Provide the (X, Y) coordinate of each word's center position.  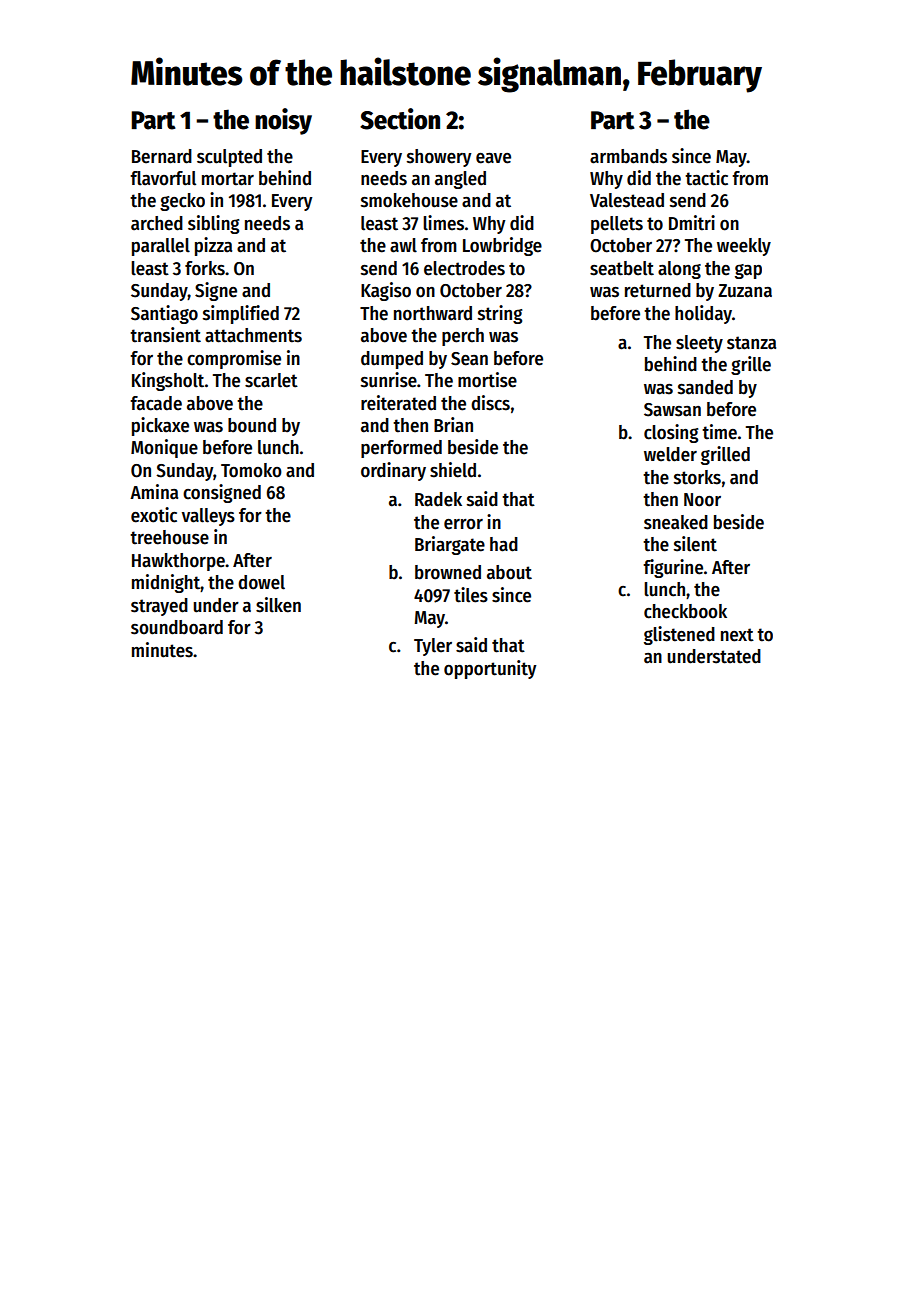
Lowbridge (502, 246)
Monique (164, 448)
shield (453, 470)
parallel (161, 247)
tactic (706, 178)
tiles (471, 595)
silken (278, 605)
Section (400, 119)
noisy (283, 121)
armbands (628, 156)
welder (670, 454)
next (737, 635)
